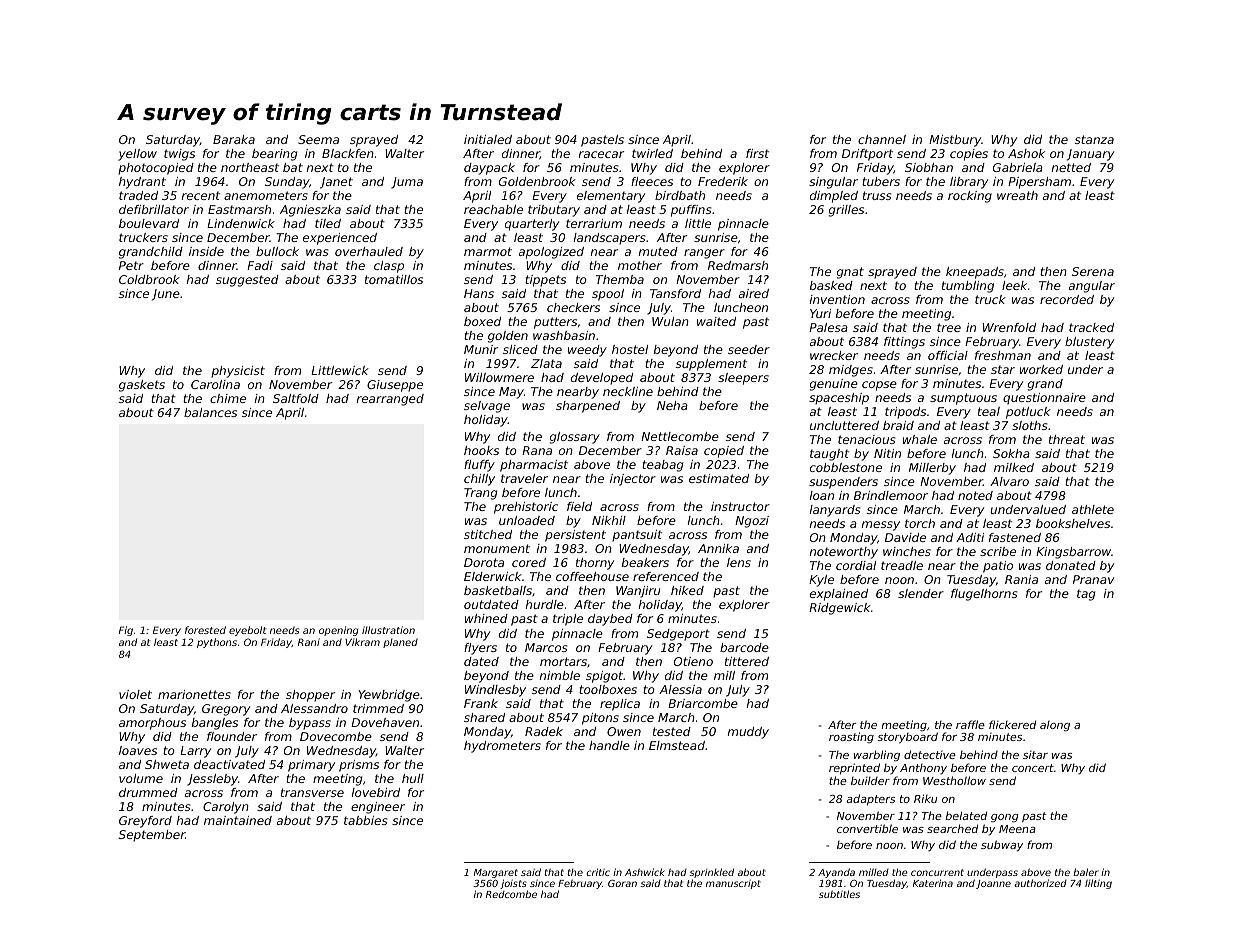 The height and width of the document is (952, 1233). What do you see at coordinates (747, 661) in the document?
I see `tittered` at bounding box center [747, 661].
